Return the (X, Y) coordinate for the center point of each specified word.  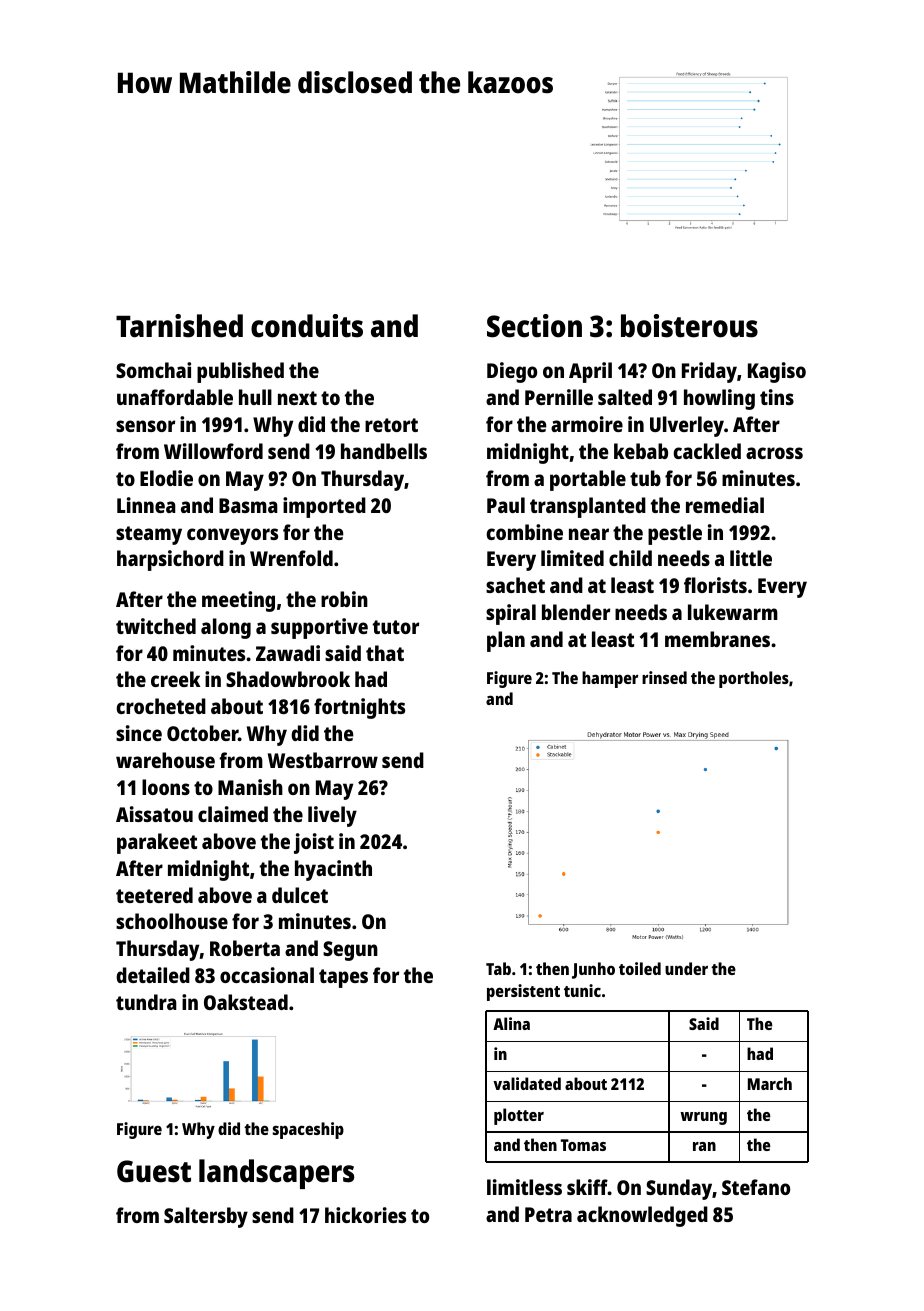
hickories (365, 1215)
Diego (512, 372)
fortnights (359, 708)
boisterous (689, 326)
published (240, 372)
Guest (154, 1171)
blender (576, 612)
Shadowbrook (288, 679)
